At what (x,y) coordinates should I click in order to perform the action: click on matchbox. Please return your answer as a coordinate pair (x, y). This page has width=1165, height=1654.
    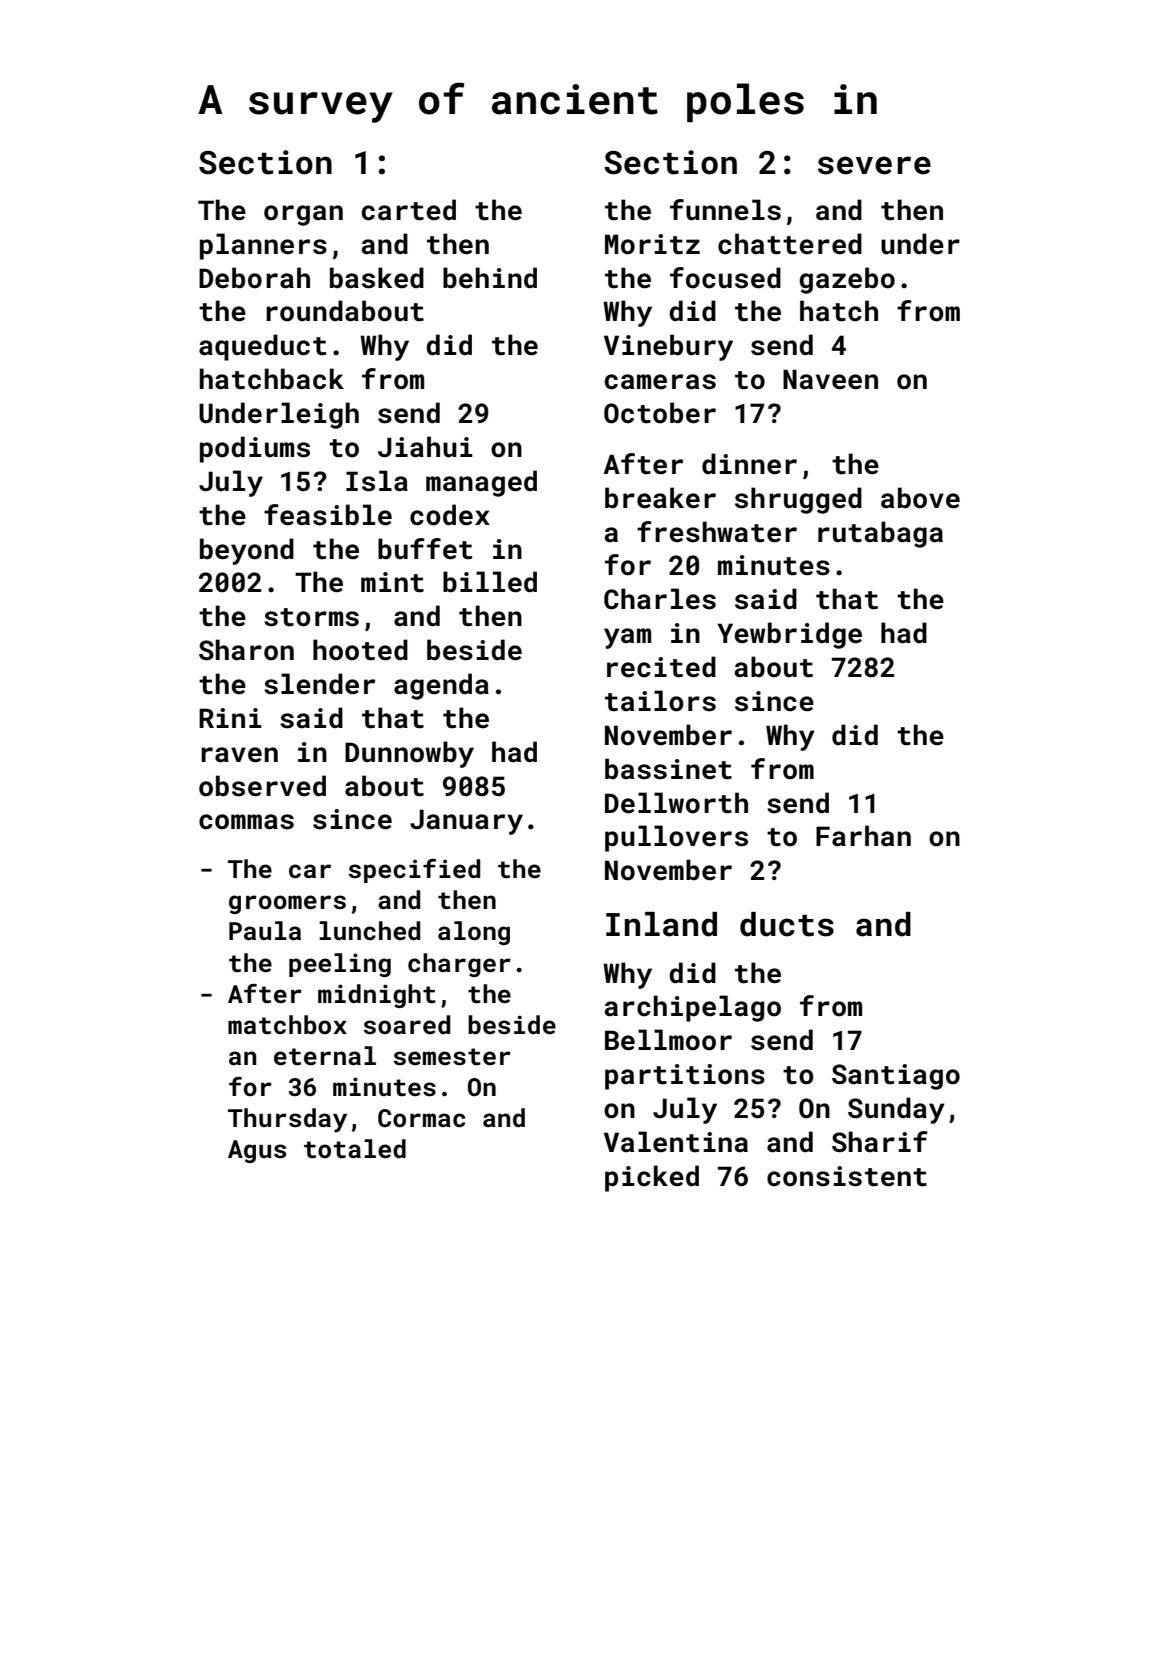
    Looking at the image, I should click on (287, 1025).
